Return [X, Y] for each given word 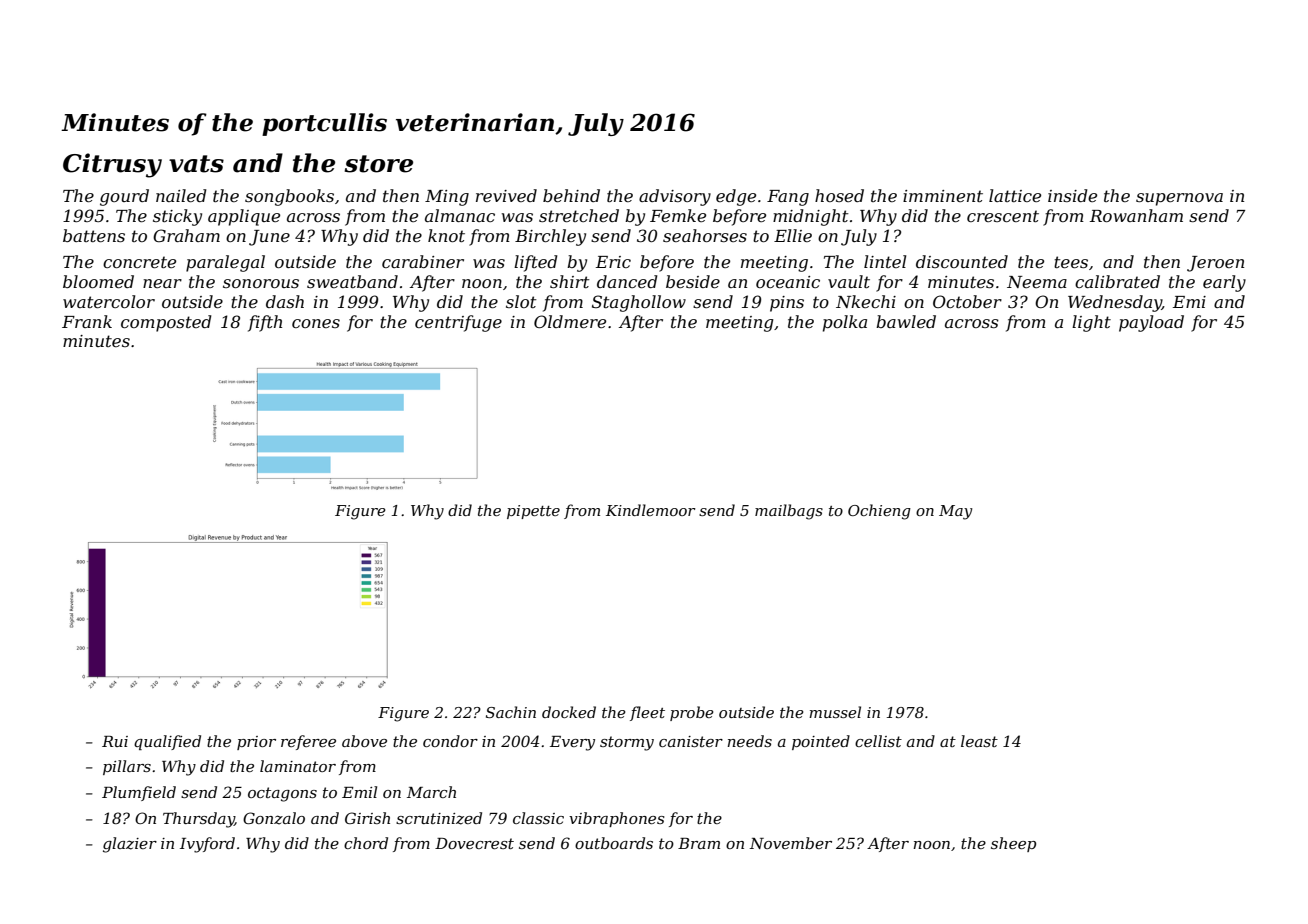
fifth [265, 323]
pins [787, 304]
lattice [1015, 195]
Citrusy [112, 165]
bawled [906, 321]
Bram [699, 843]
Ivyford [207, 845]
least [979, 741]
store [379, 164]
